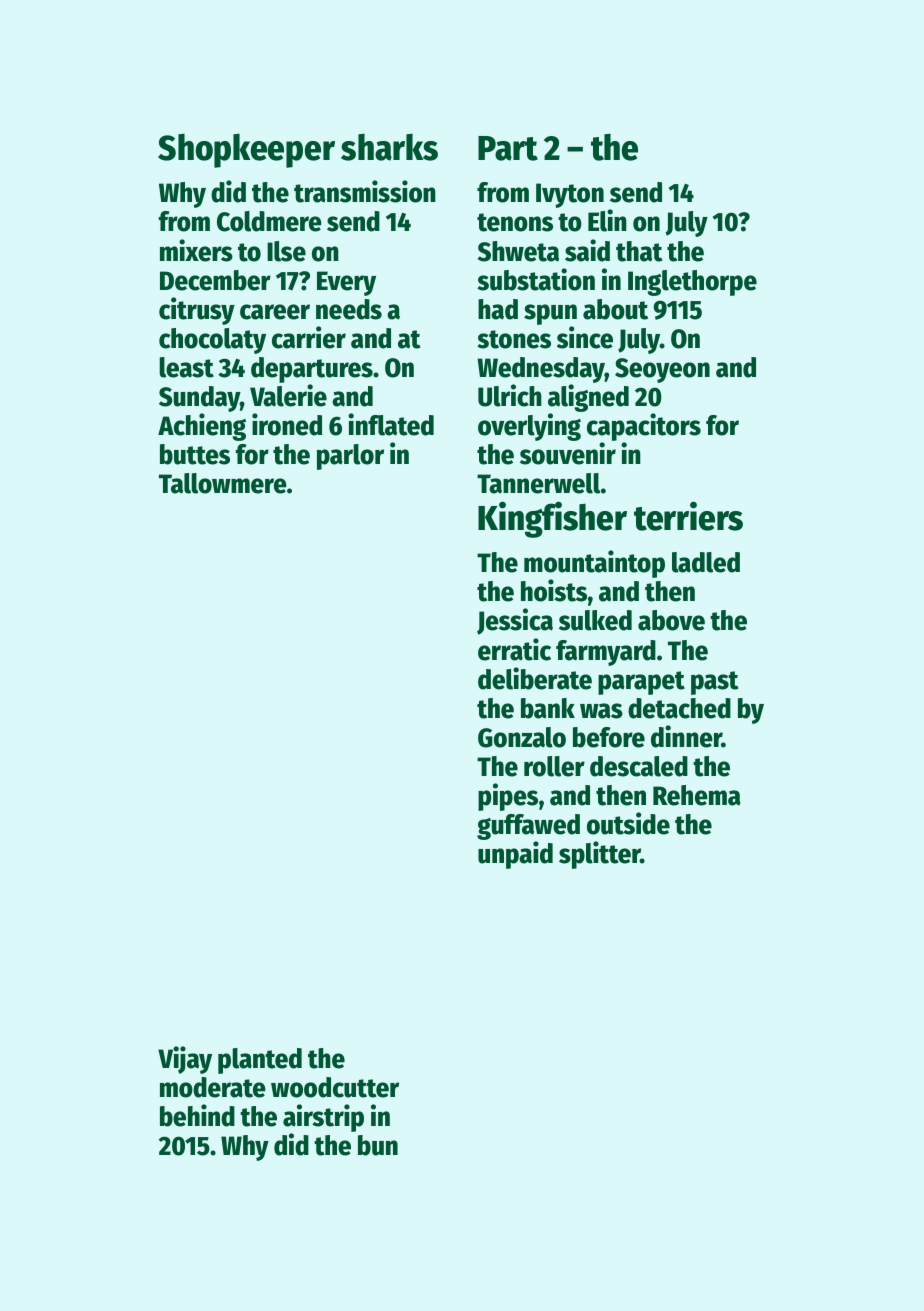  I want to click on outside, so click(628, 823).
